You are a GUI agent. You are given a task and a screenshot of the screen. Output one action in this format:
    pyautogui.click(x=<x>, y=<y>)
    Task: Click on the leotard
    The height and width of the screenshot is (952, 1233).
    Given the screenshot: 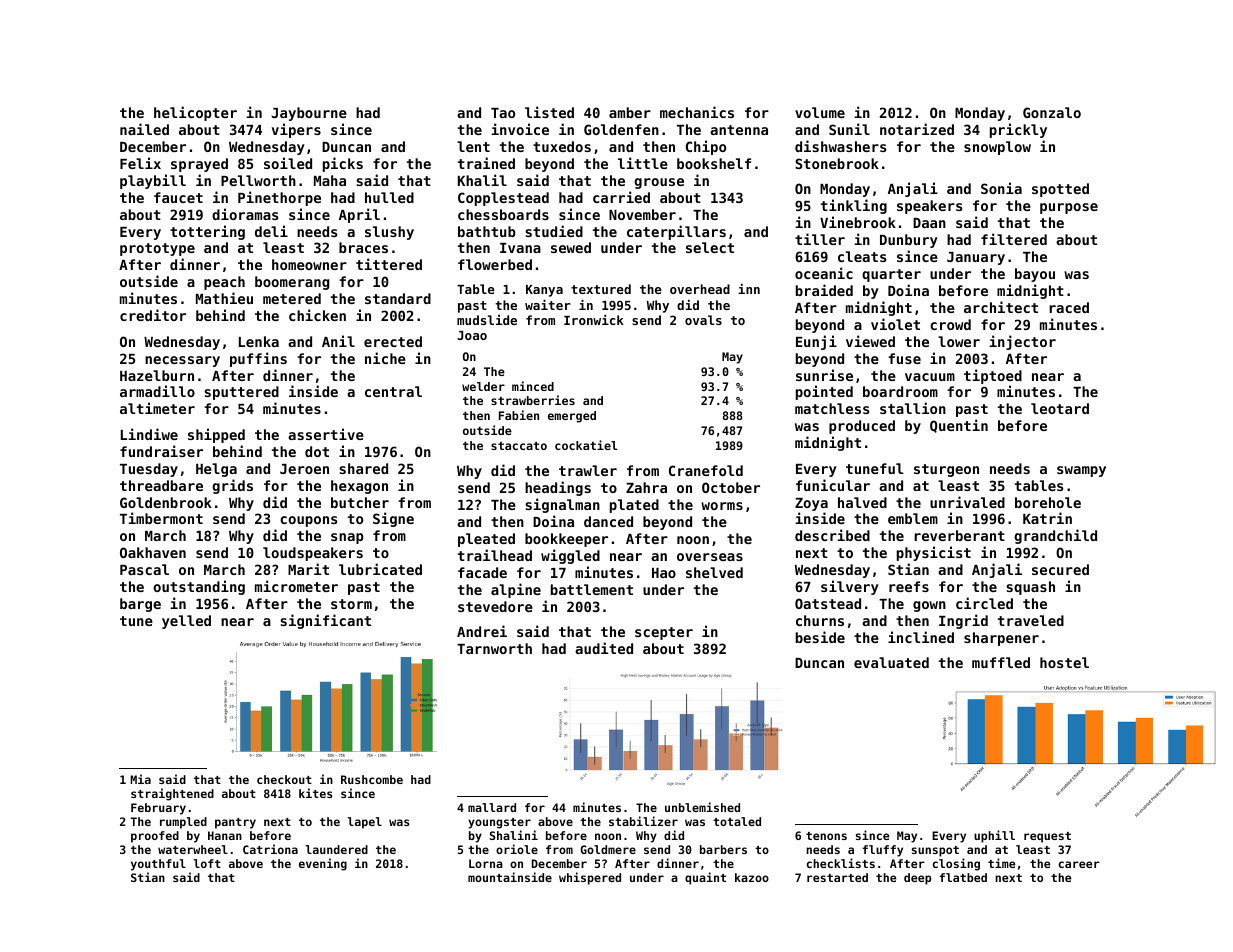 What is the action you would take?
    pyautogui.click(x=1060, y=408)
